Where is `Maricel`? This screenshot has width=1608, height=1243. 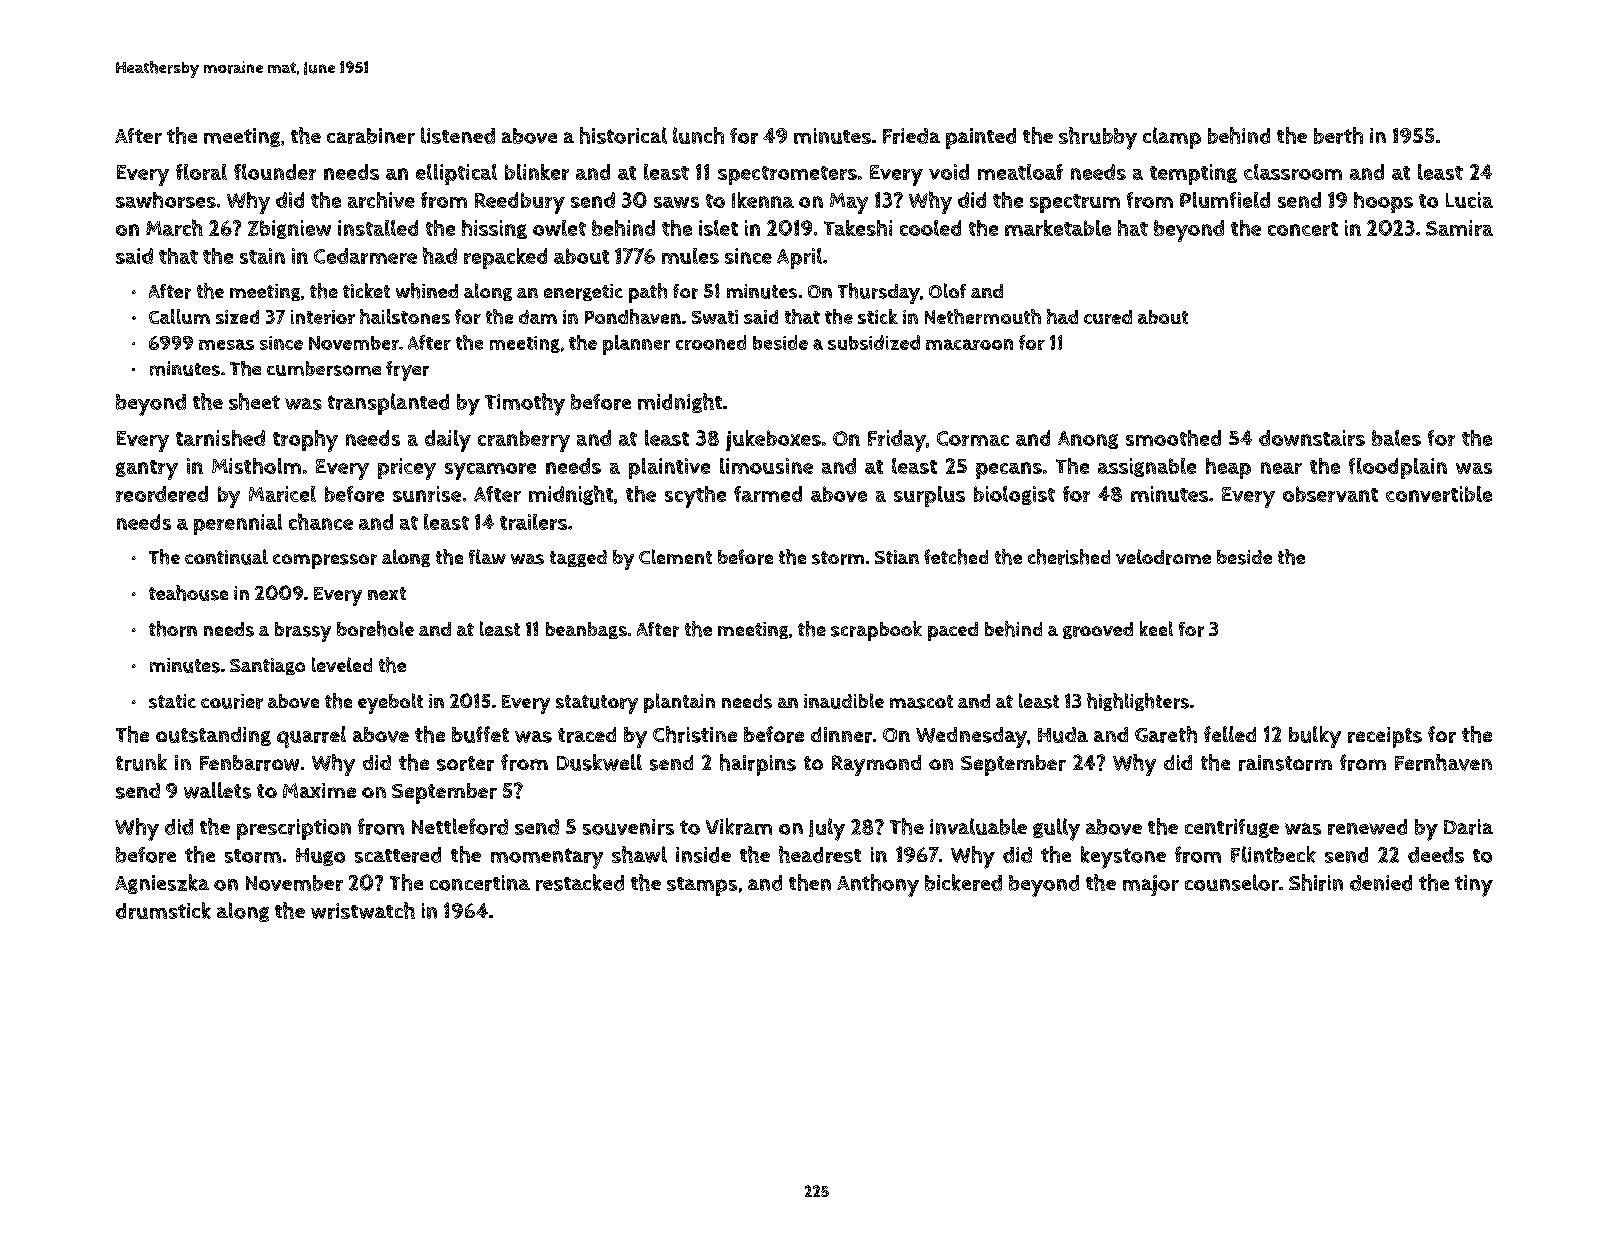 Maricel is located at coordinates (282, 494).
